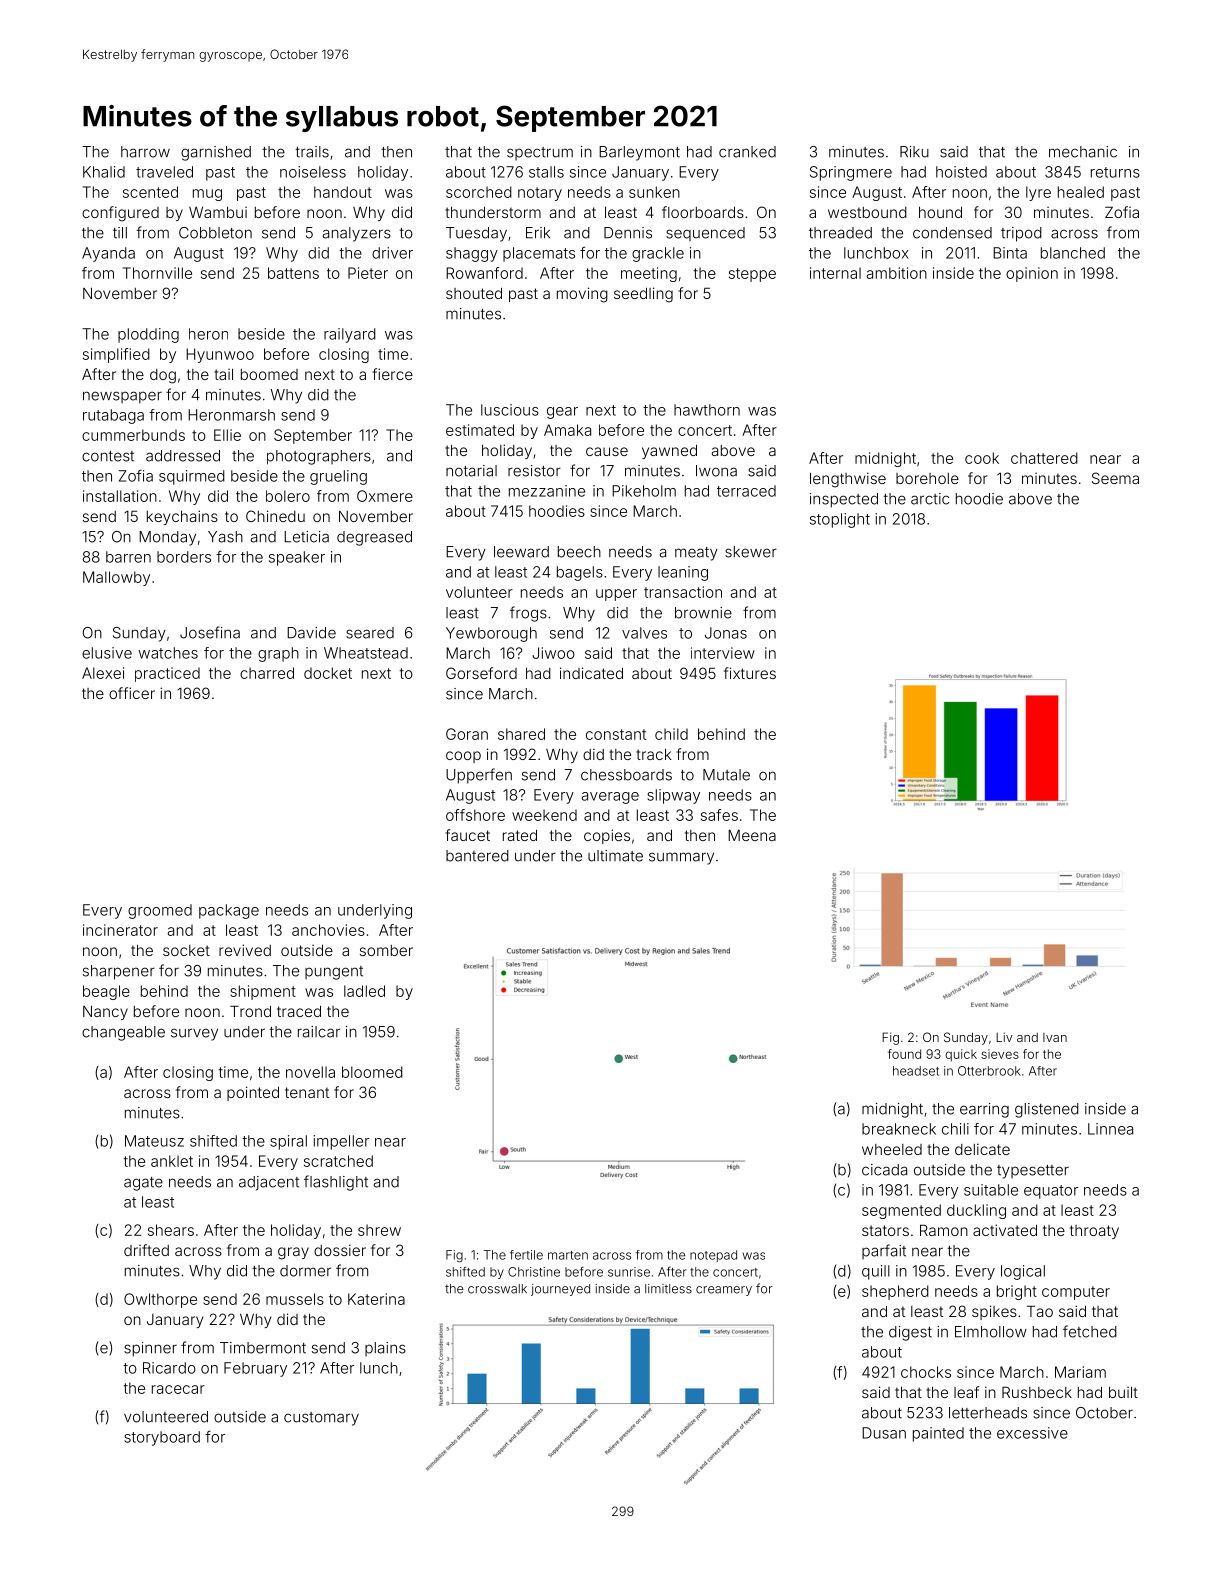 The height and width of the screenshot is (1581, 1222). I want to click on fixtures, so click(750, 673).
